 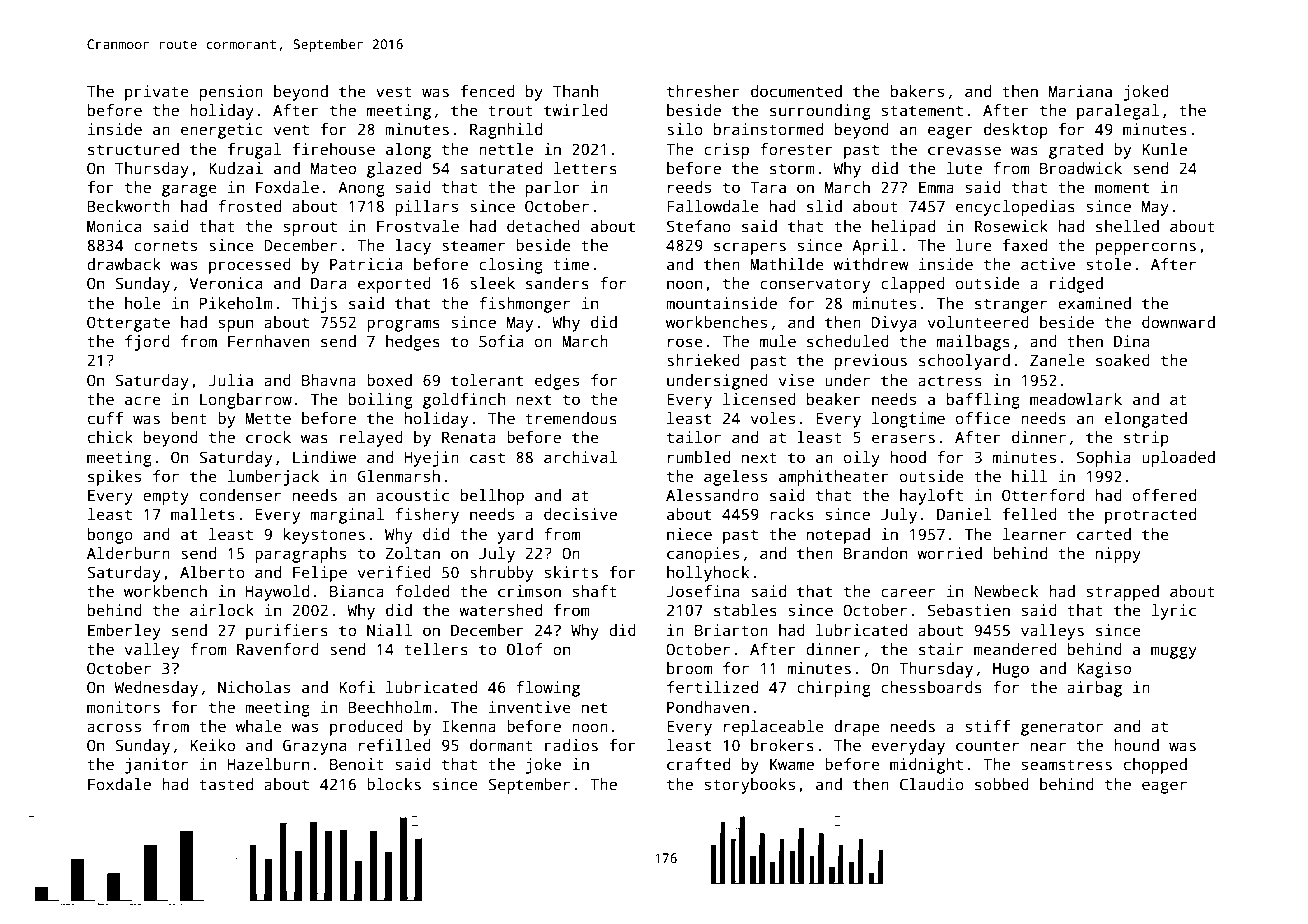 I want to click on blocks, so click(x=394, y=784).
